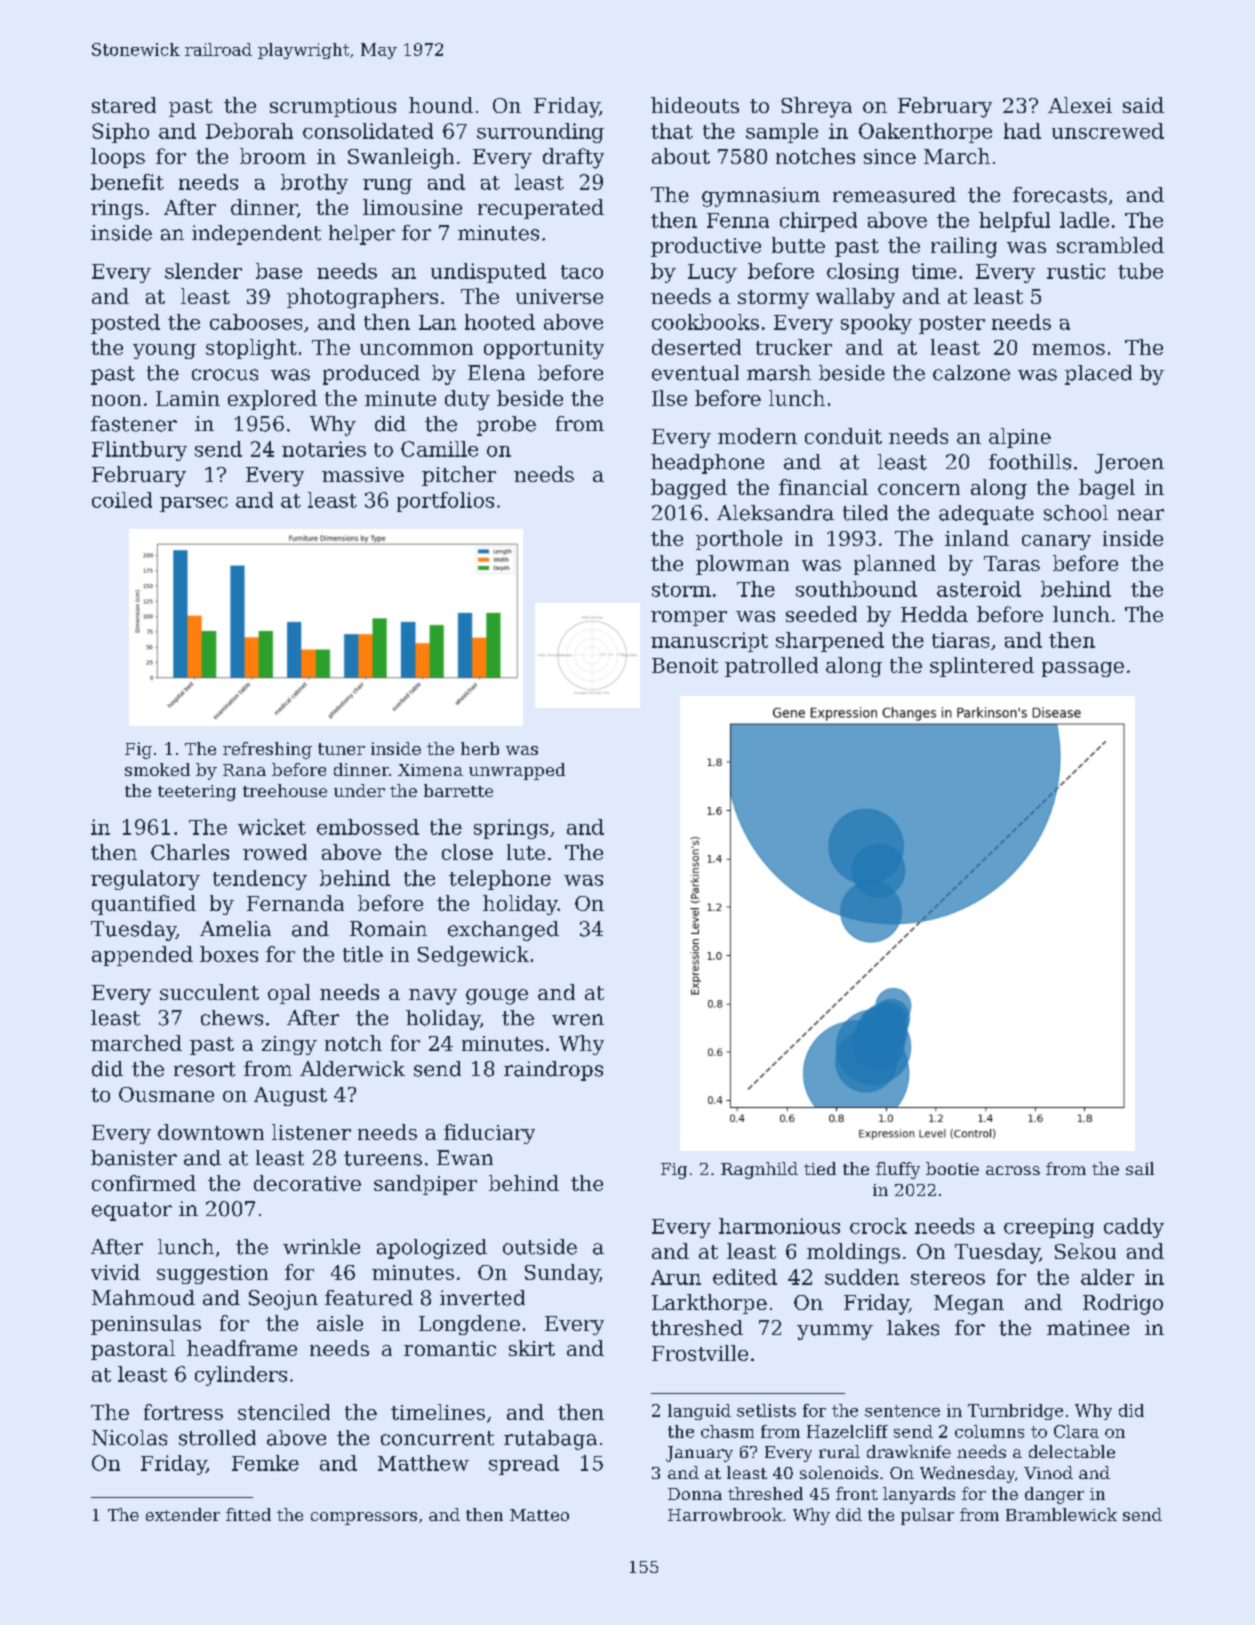  What do you see at coordinates (1080, 105) in the screenshot?
I see `Alexei` at bounding box center [1080, 105].
